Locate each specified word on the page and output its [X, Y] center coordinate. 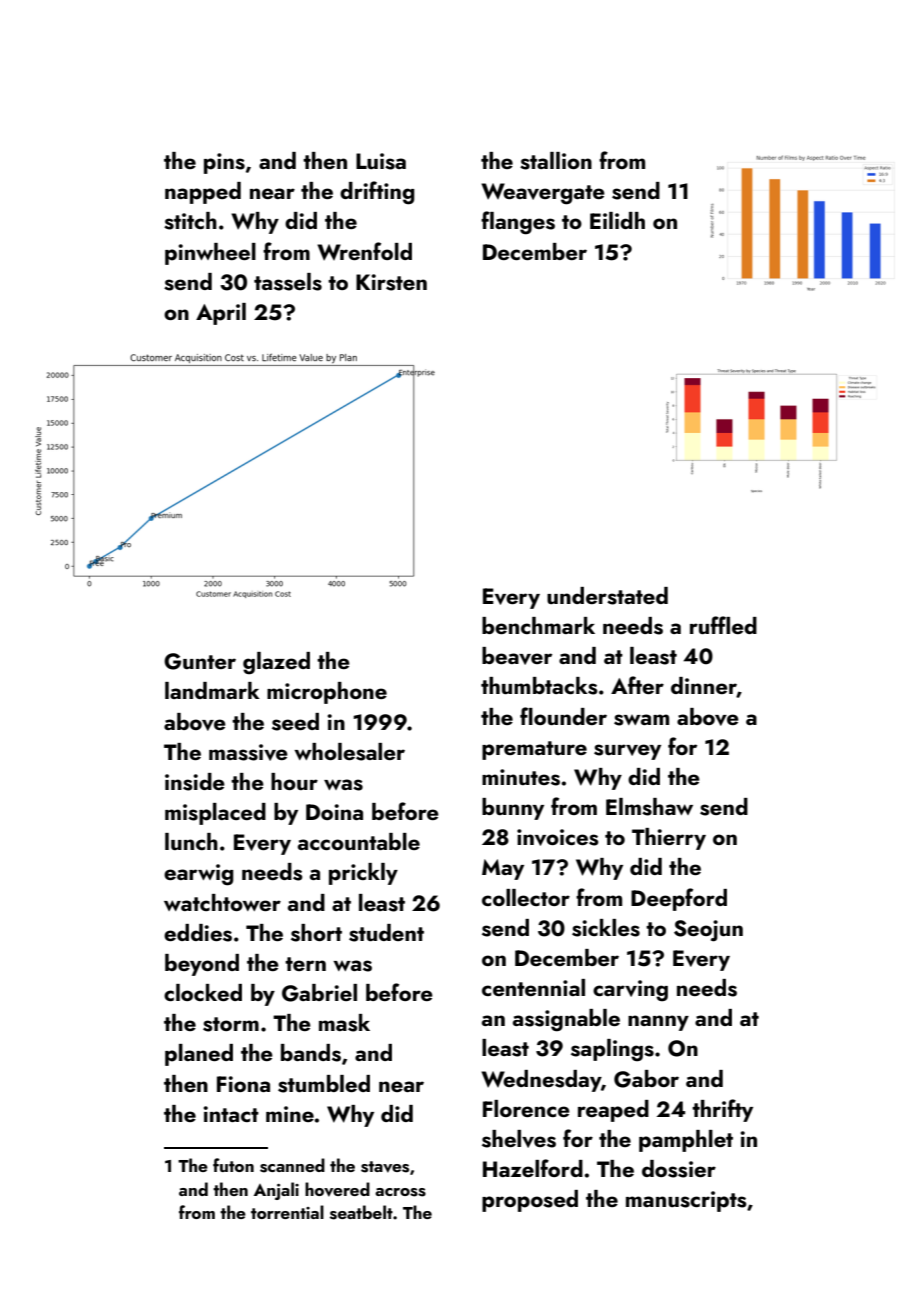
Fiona [243, 1084]
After [637, 685]
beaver [517, 656]
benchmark [538, 625]
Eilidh [617, 220]
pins [224, 163]
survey [627, 752]
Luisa [381, 161]
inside [195, 782]
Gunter [200, 661]
